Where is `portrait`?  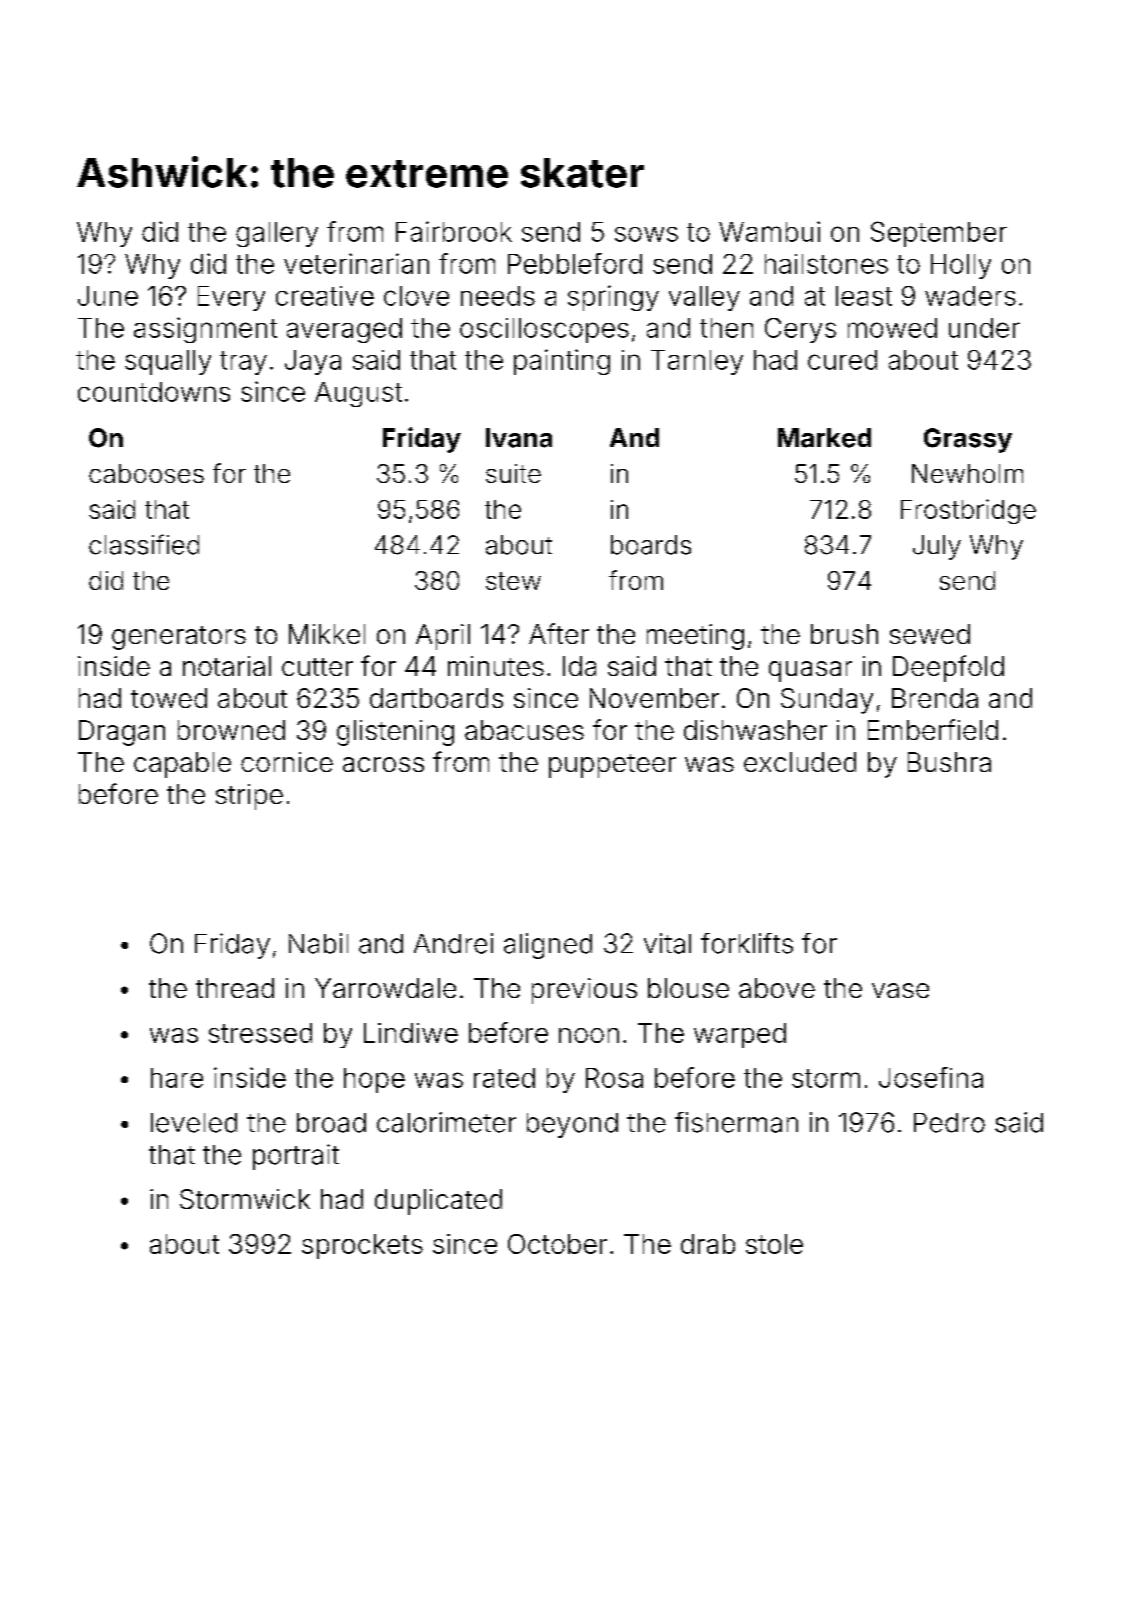 portrait is located at coordinates (296, 1157).
